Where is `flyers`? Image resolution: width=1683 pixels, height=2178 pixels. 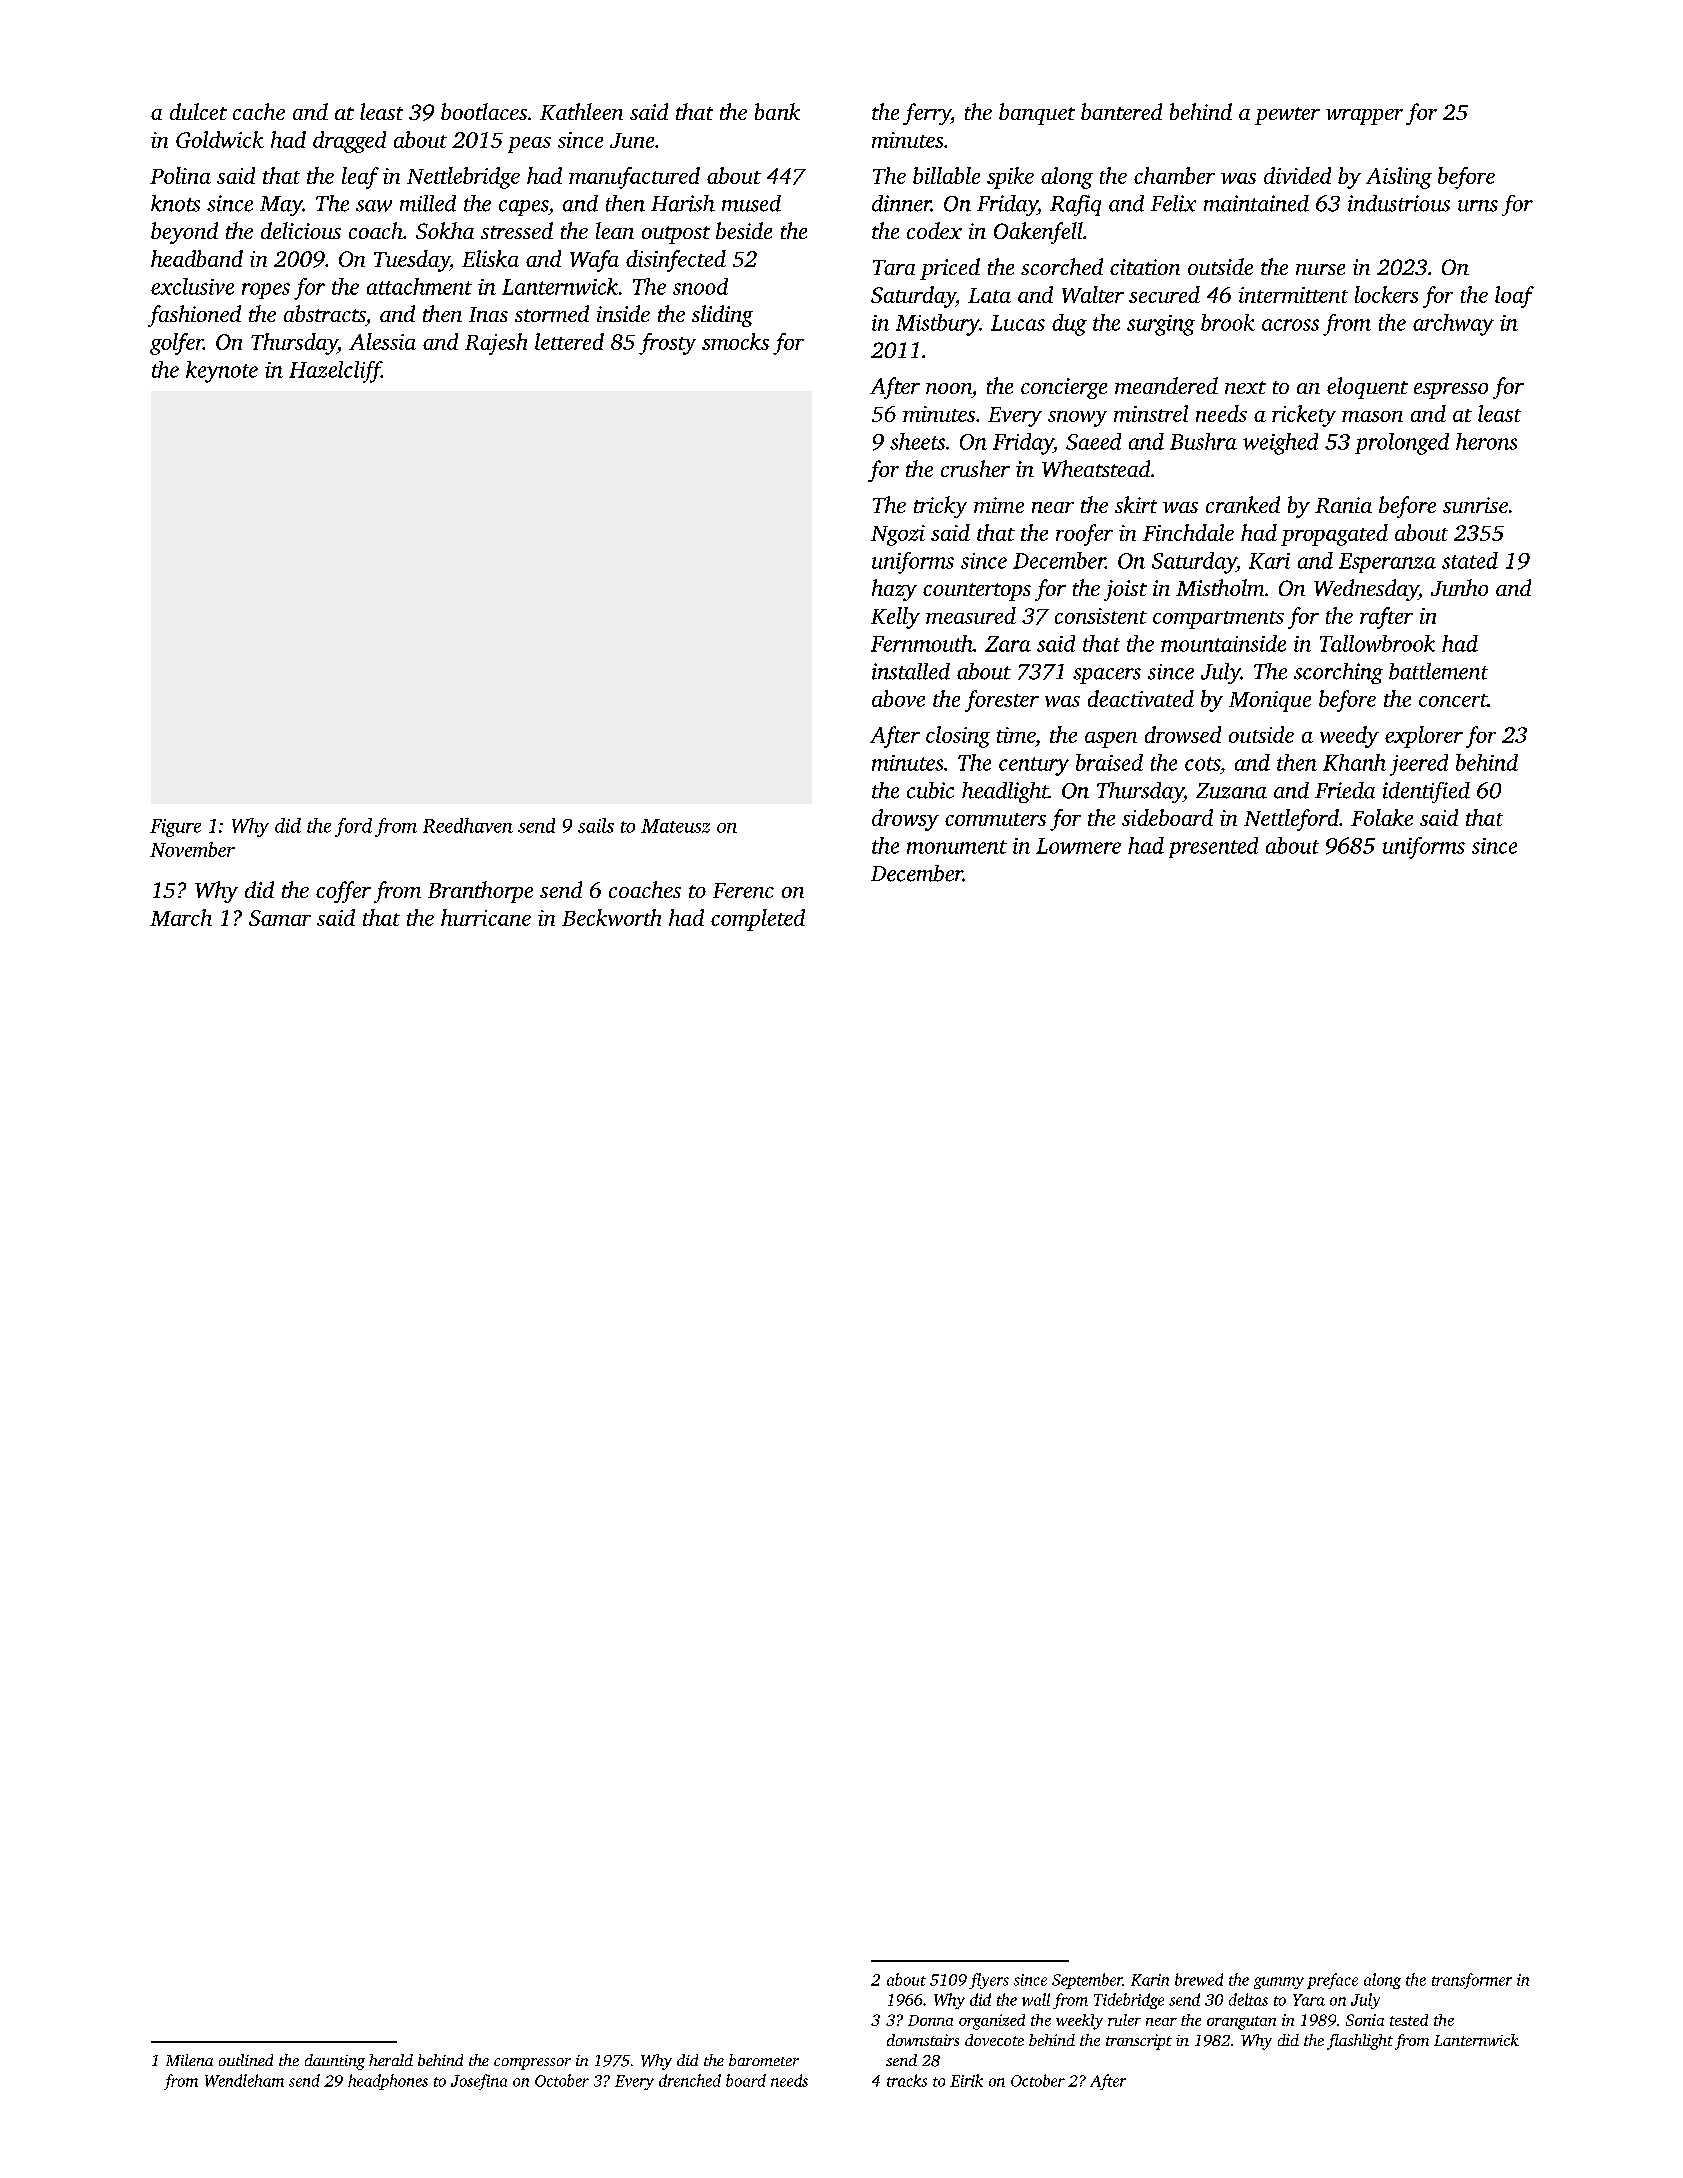 flyers is located at coordinates (989, 1981).
